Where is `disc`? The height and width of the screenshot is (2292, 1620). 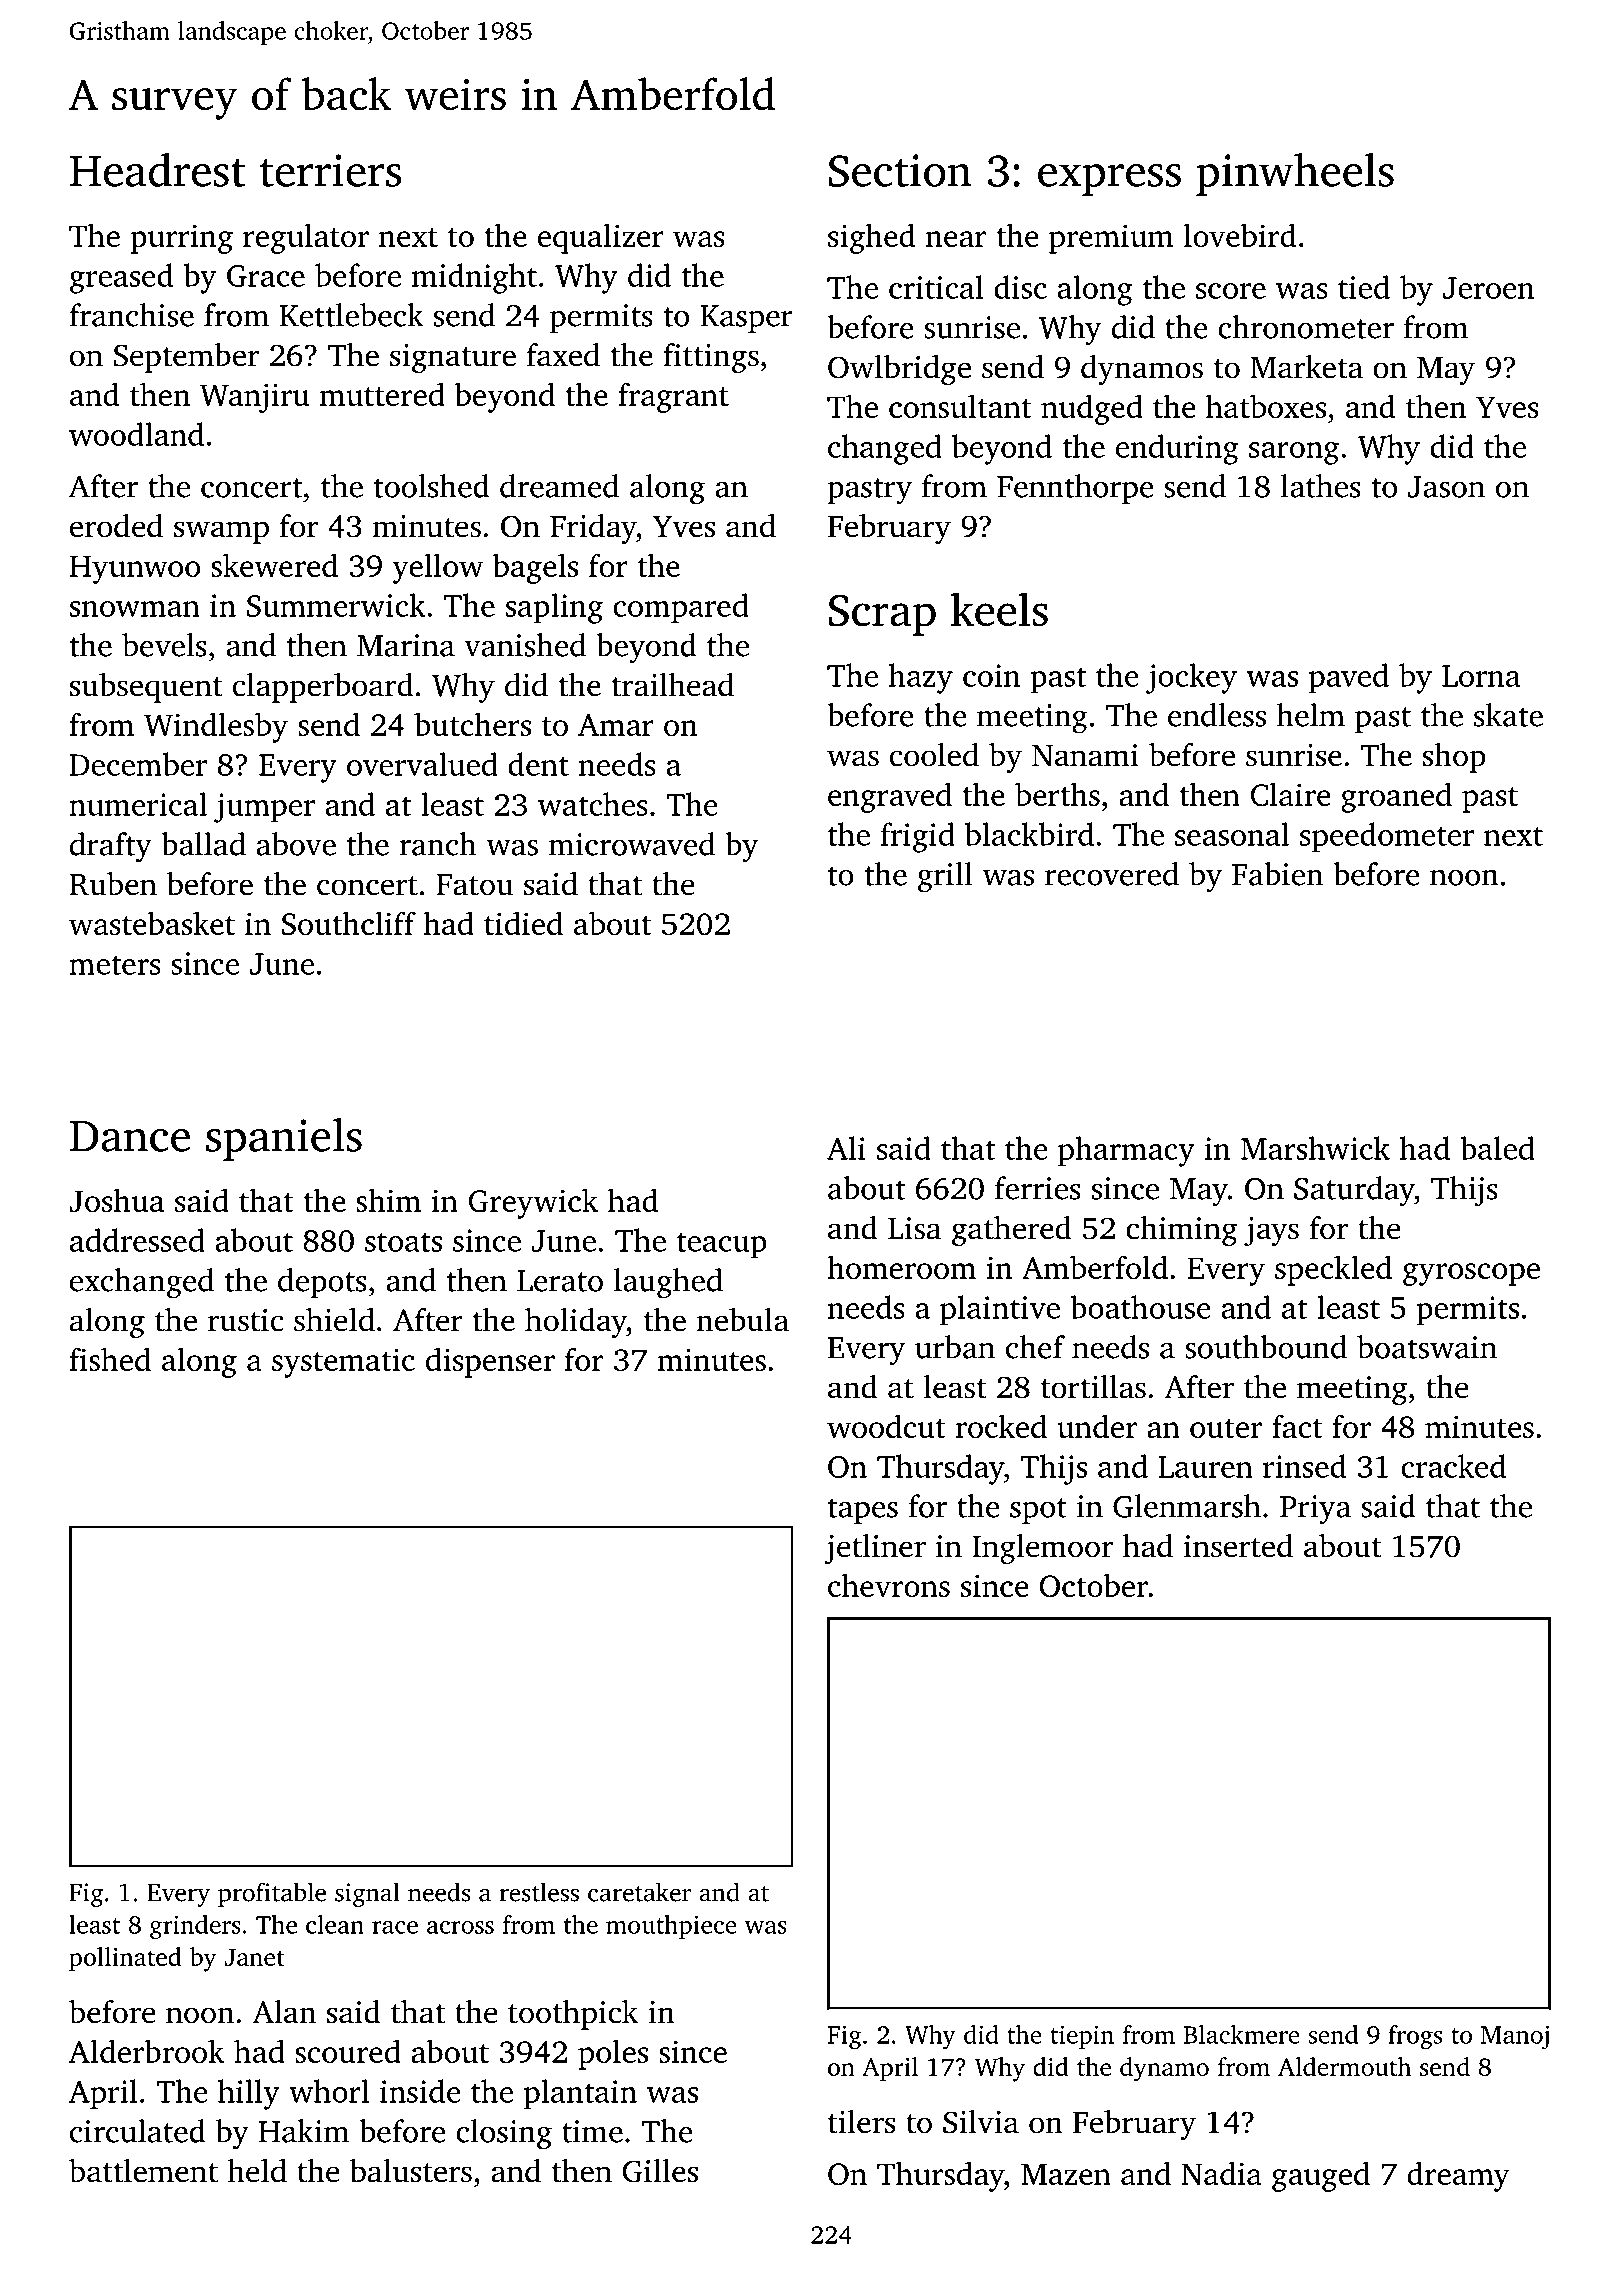 disc is located at coordinates (1020, 287).
